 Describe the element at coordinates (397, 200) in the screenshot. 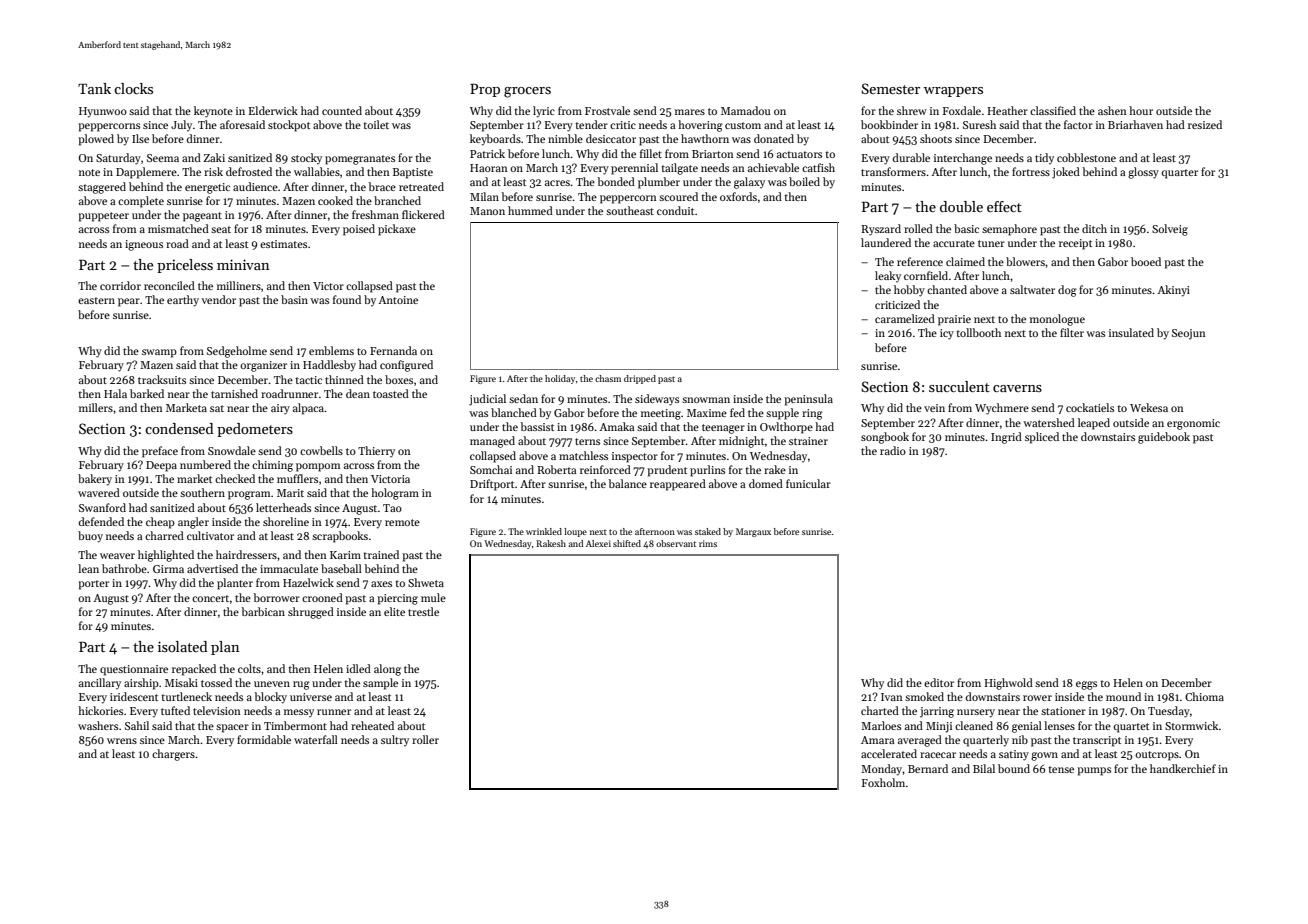

I see `branched` at that location.
